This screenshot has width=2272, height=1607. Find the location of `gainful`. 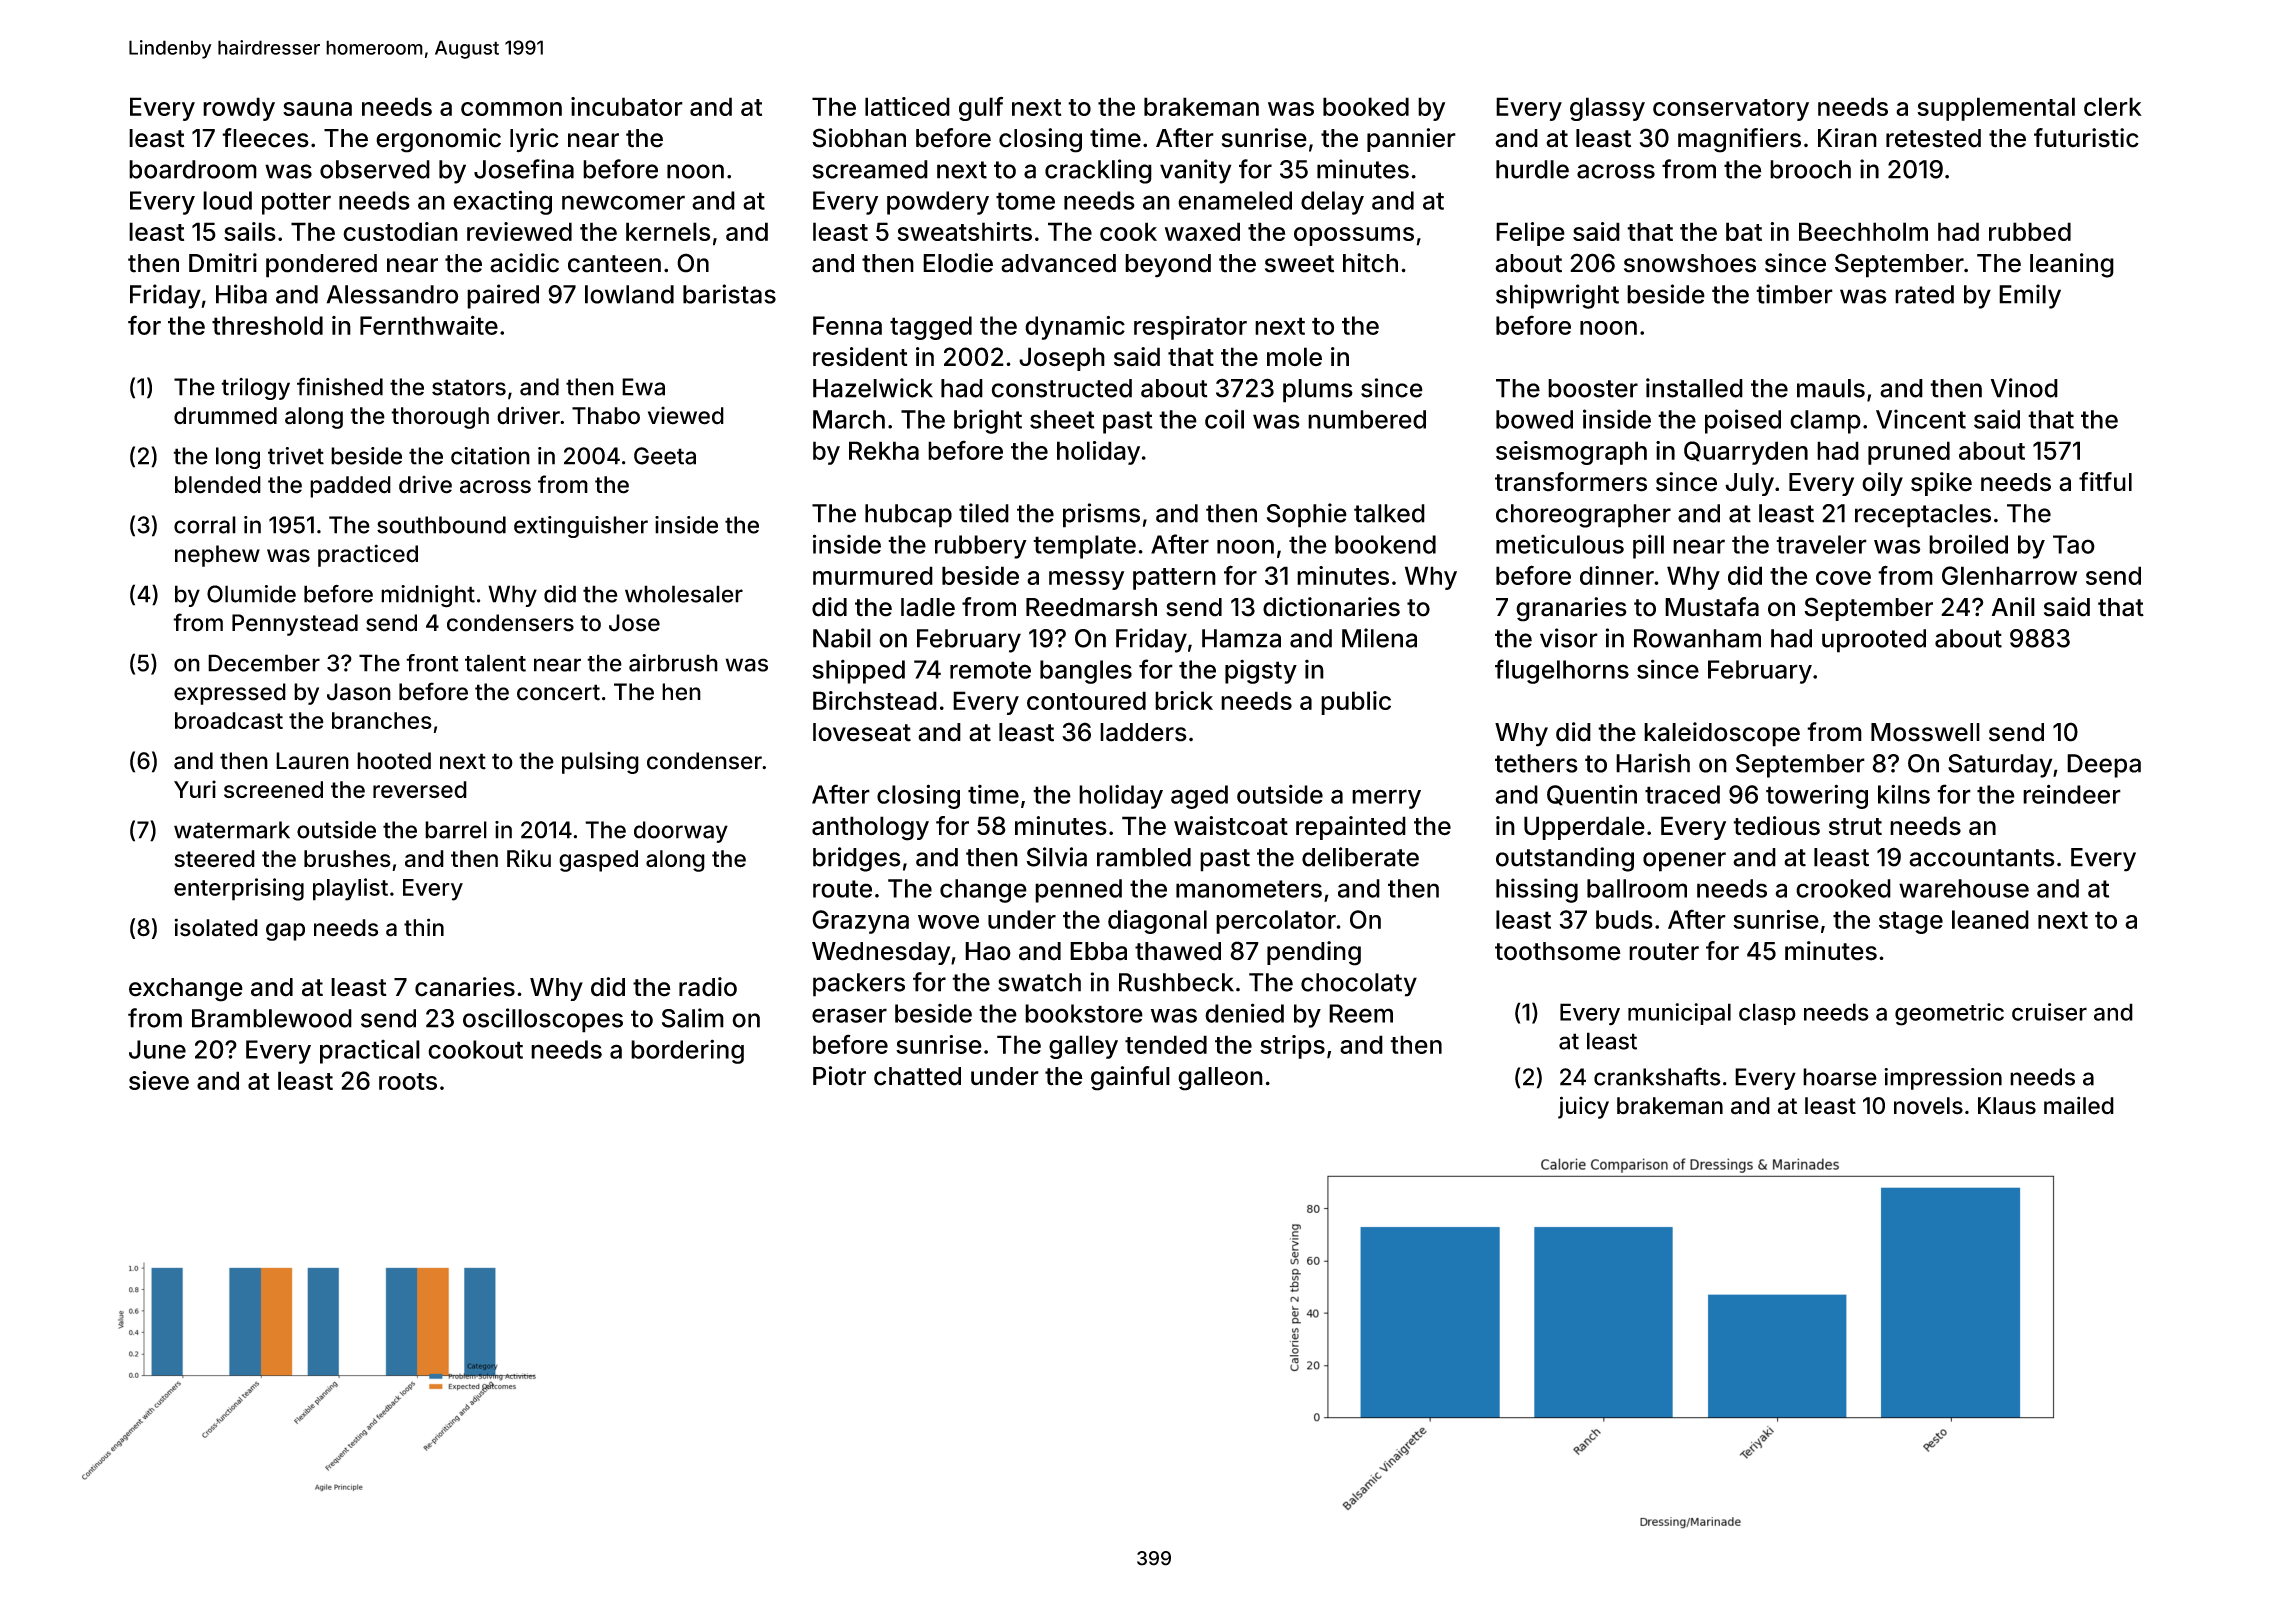

gainful is located at coordinates (1130, 1078).
